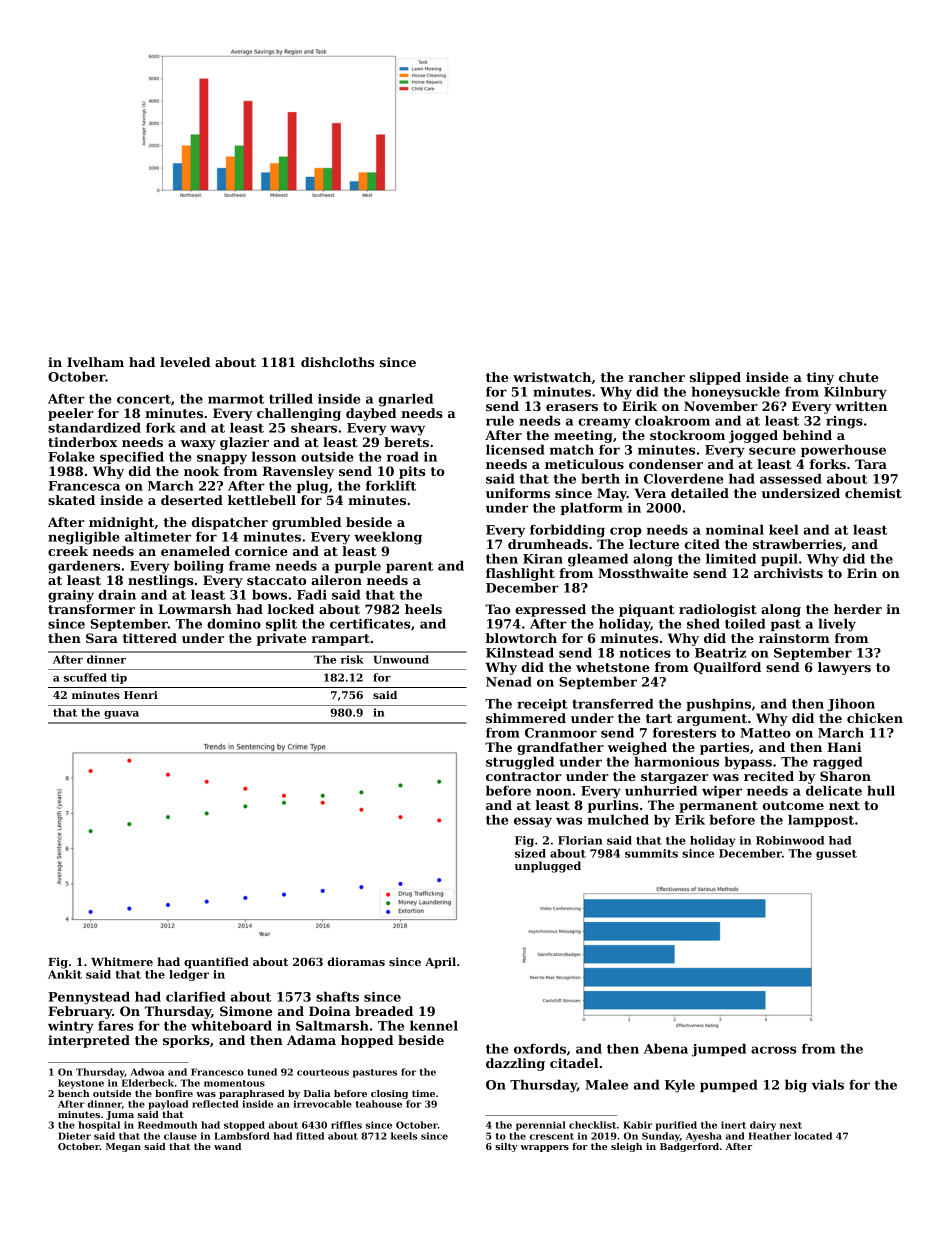  I want to click on jumped, so click(719, 1050).
